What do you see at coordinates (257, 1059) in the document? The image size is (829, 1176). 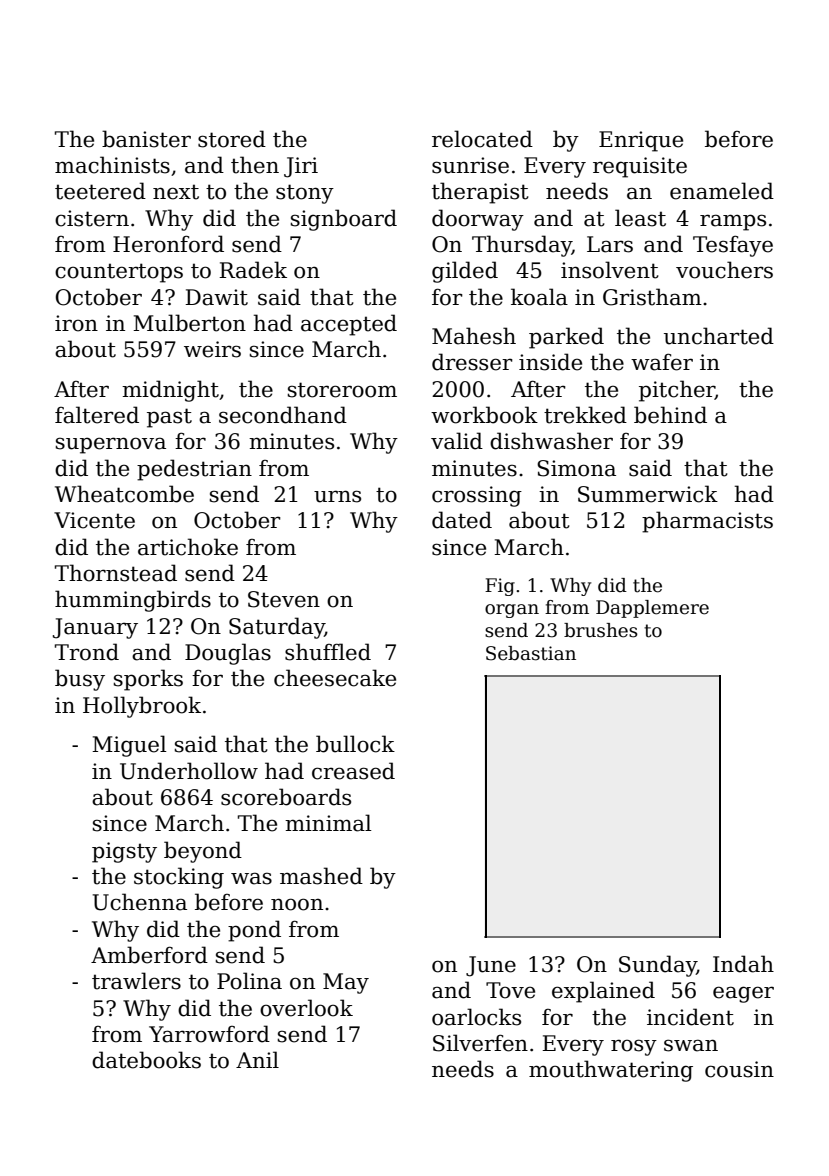 I see `Anil` at bounding box center [257, 1059].
